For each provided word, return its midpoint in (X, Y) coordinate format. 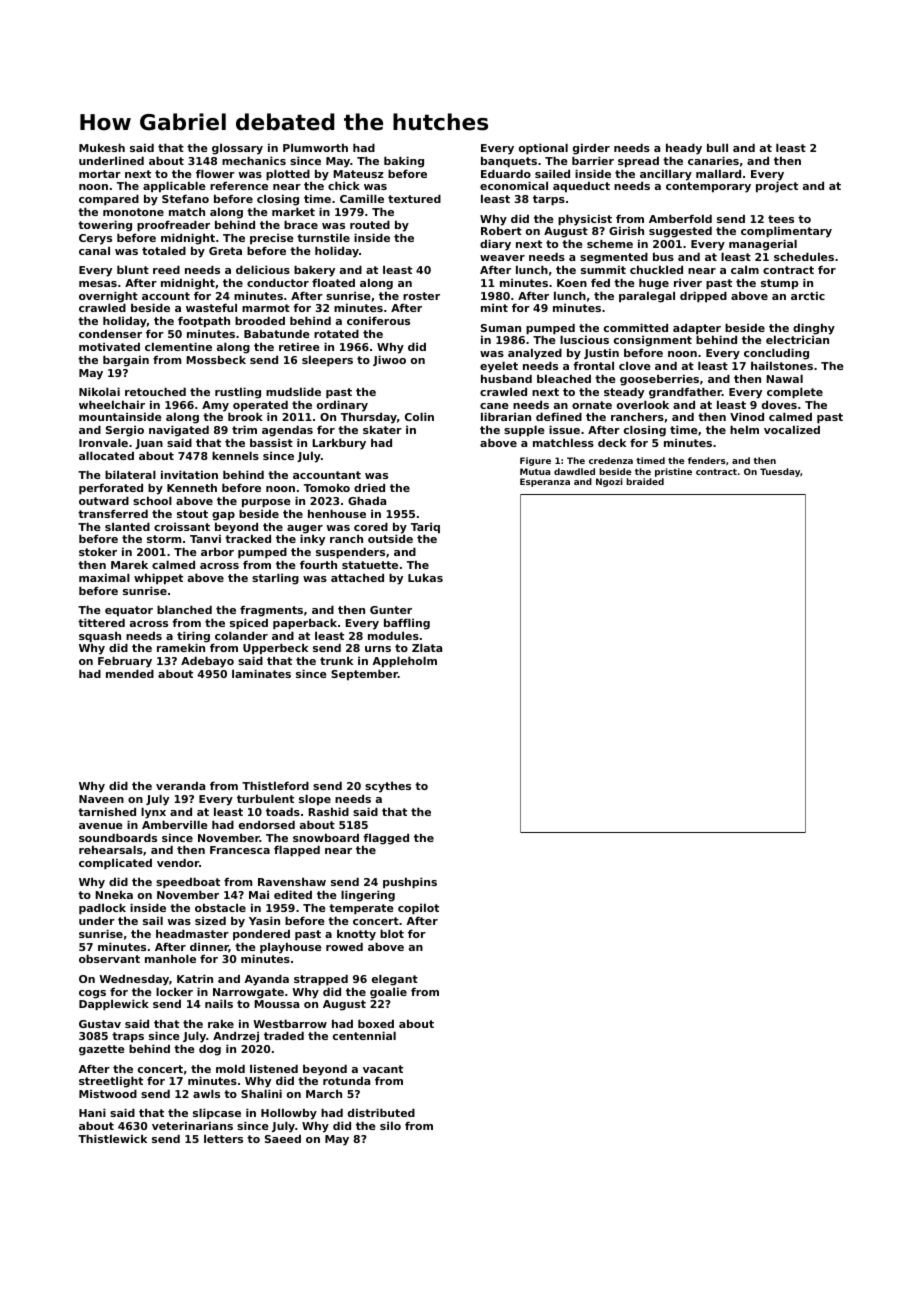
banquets (509, 162)
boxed (376, 1023)
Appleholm (404, 662)
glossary (237, 149)
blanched (184, 609)
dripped (703, 297)
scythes (388, 787)
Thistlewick (112, 1138)
